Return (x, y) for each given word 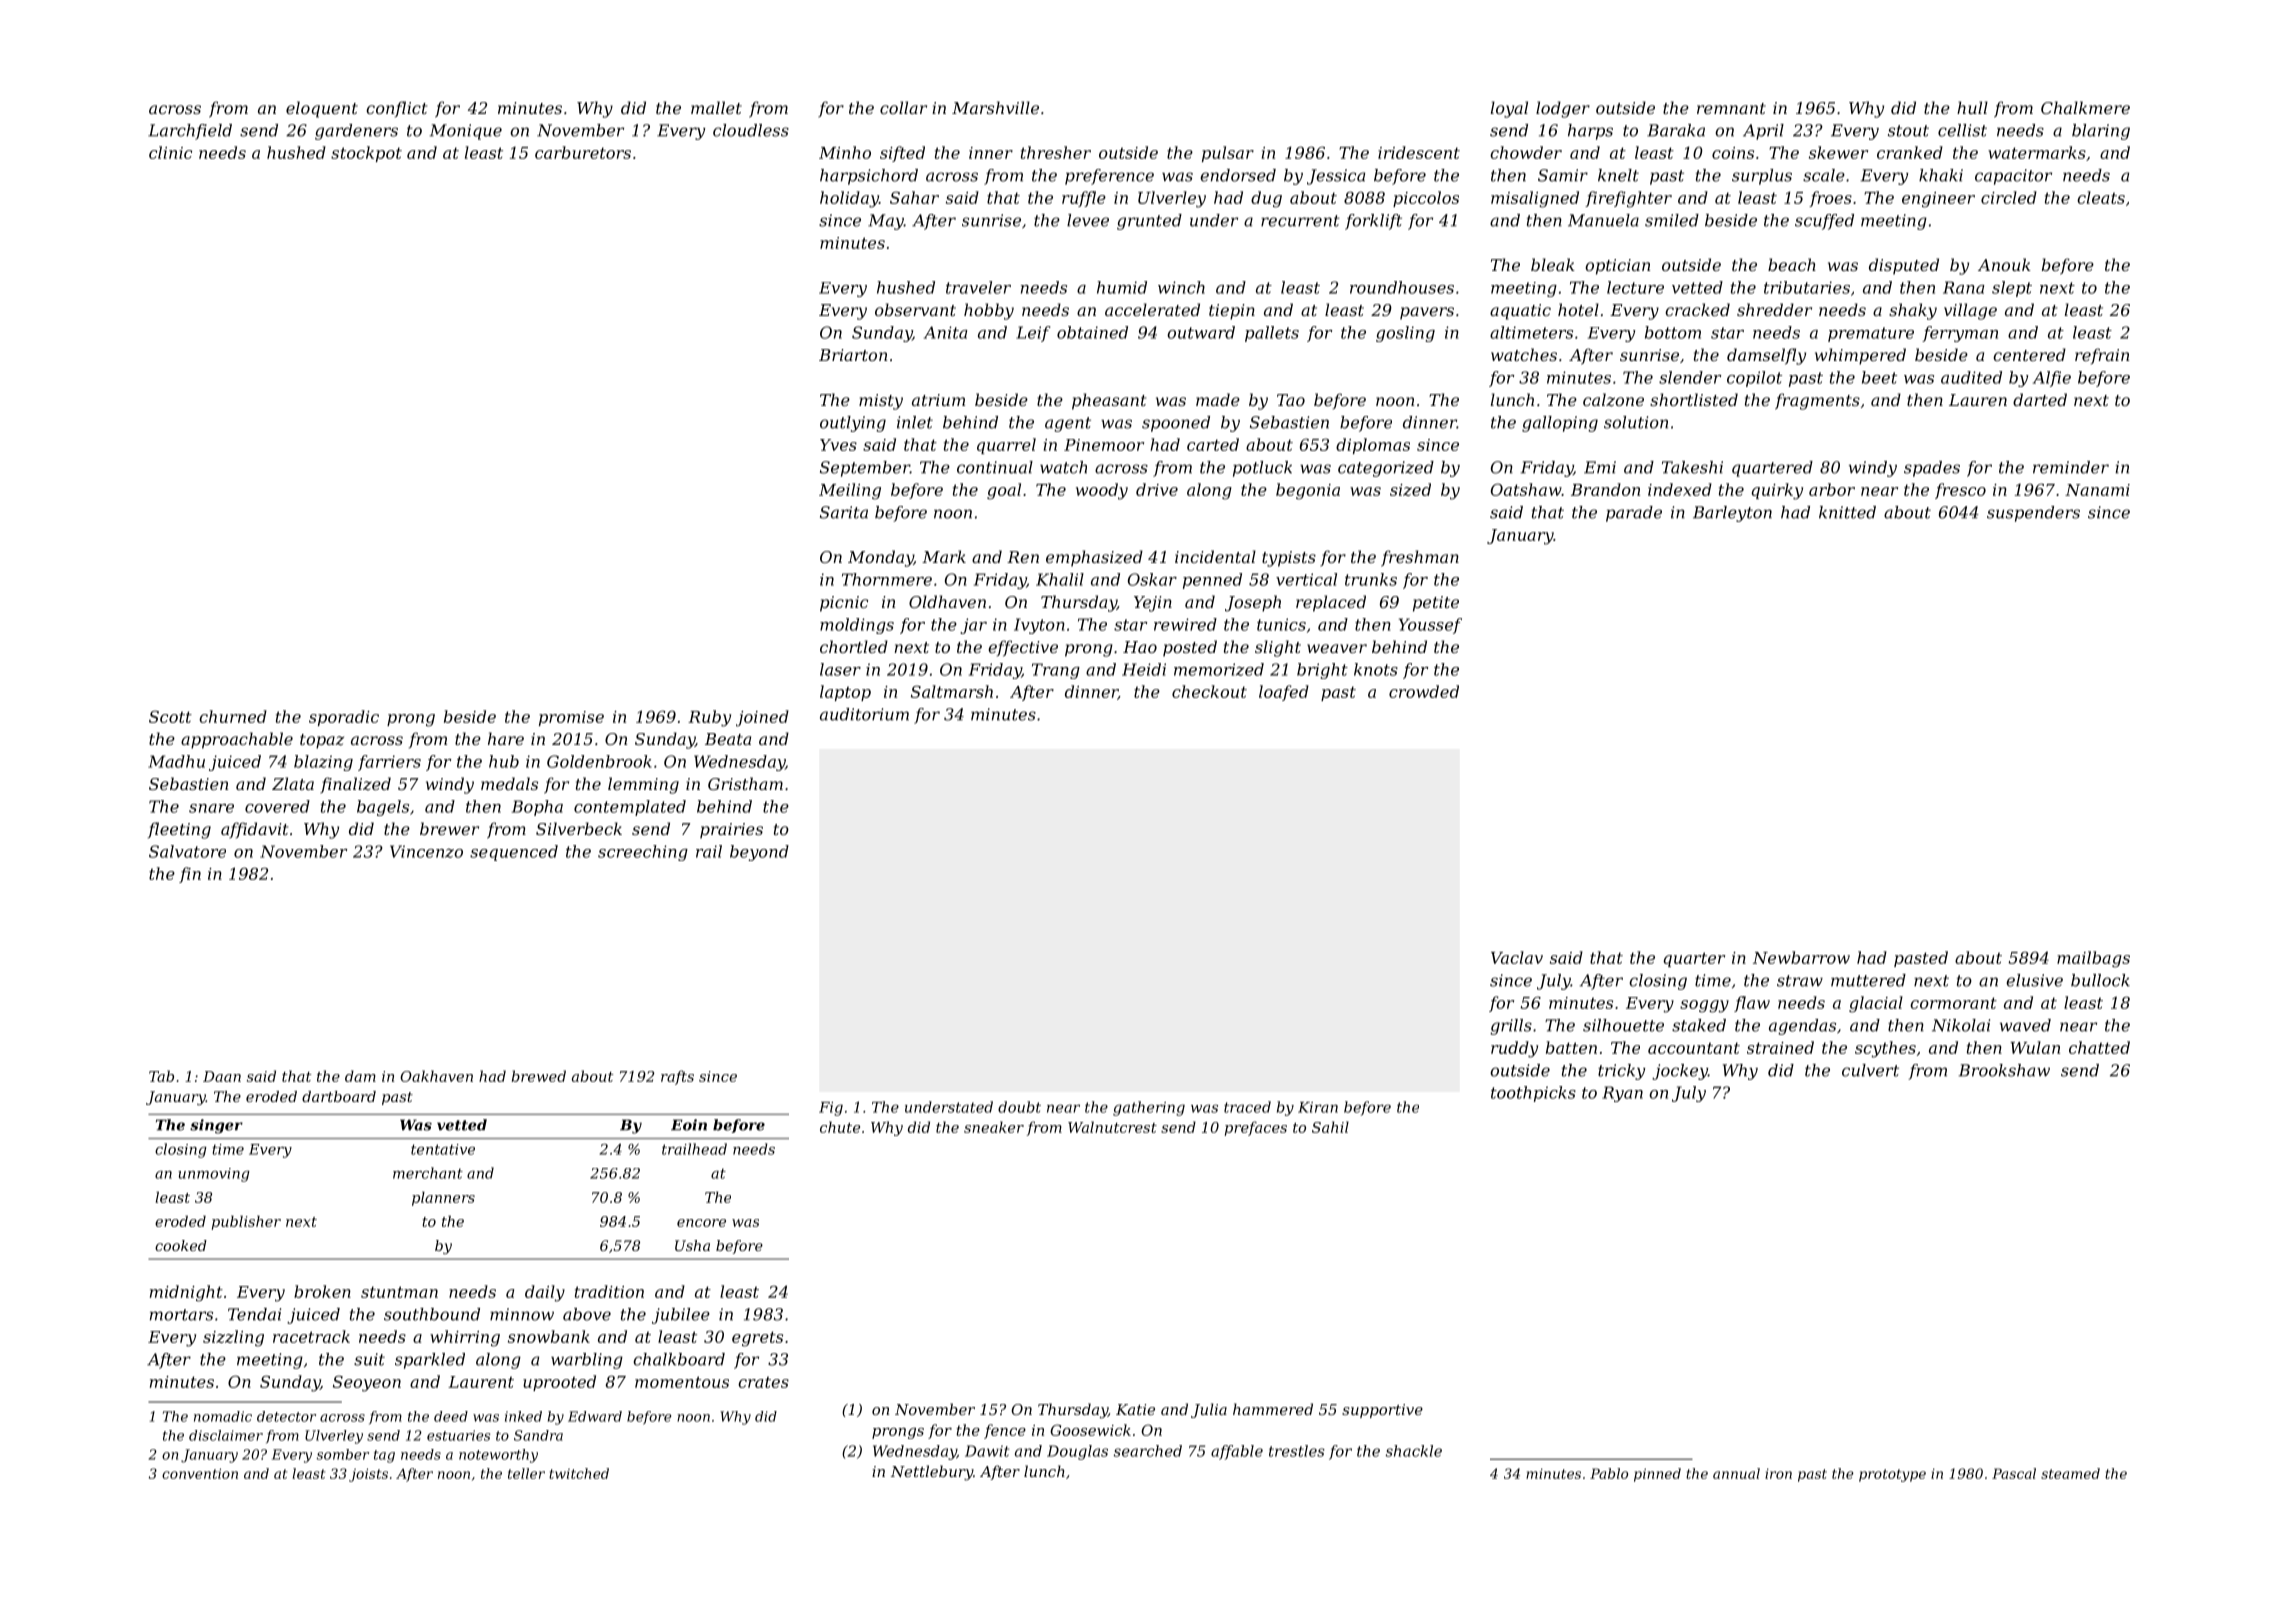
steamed (2070, 1473)
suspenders (2033, 514)
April (1763, 132)
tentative (443, 1149)
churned (233, 716)
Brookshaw (2004, 1070)
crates (763, 1382)
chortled (854, 646)
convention (200, 1473)
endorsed (1238, 175)
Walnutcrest (1112, 1127)
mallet (716, 107)
